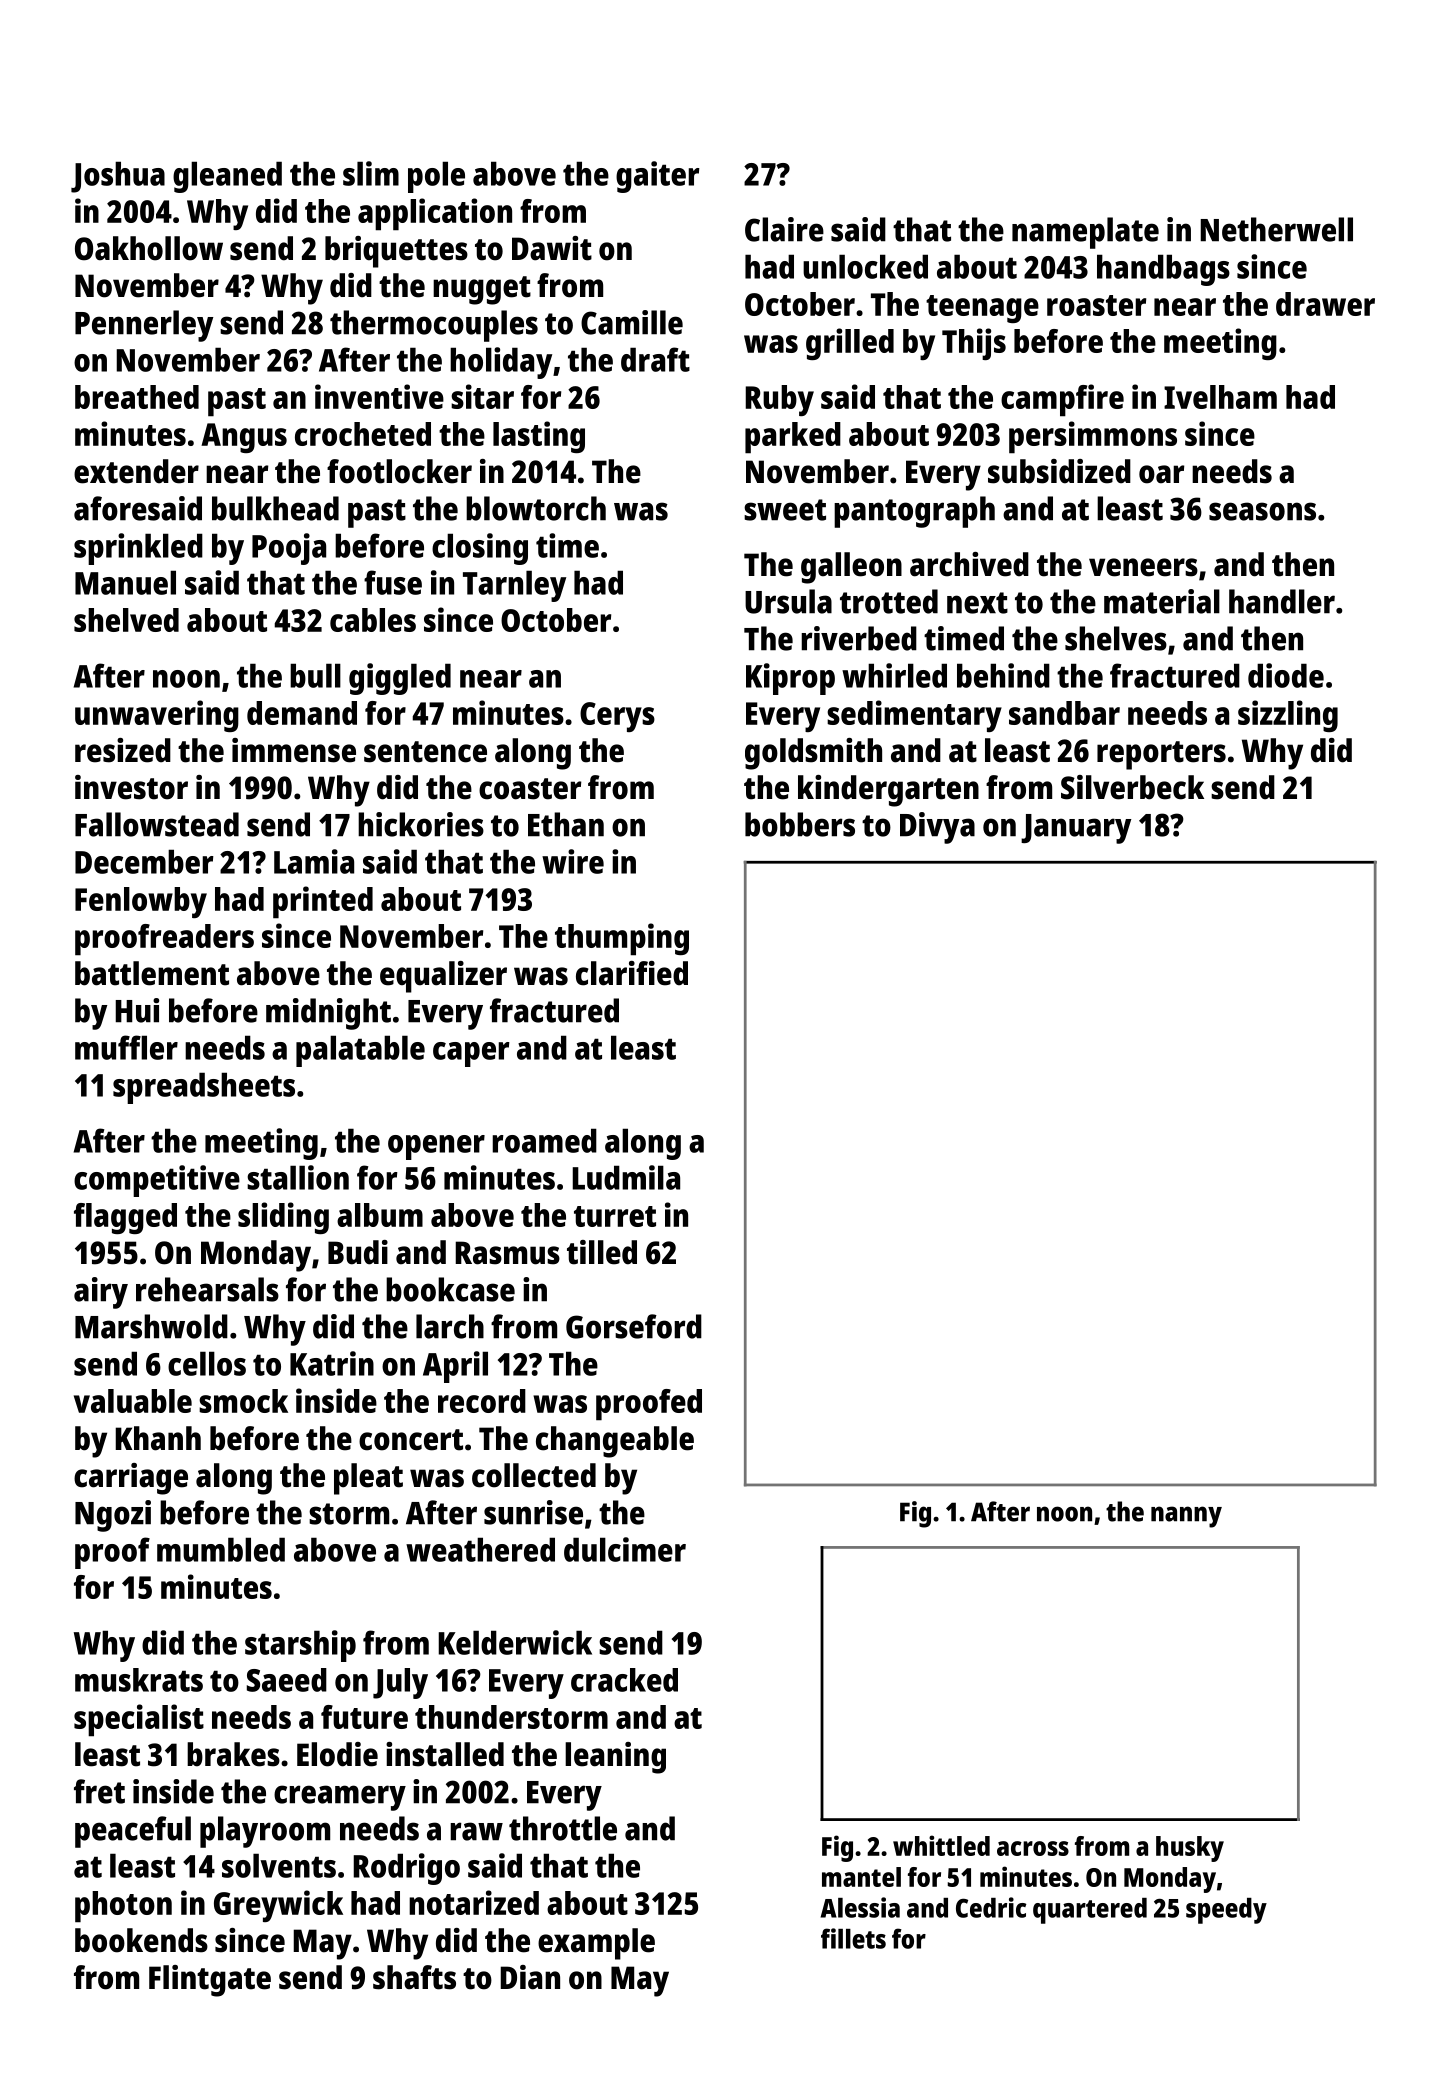 The width and height of the screenshot is (1450, 2100). I want to click on nanny, so click(1186, 1517).
